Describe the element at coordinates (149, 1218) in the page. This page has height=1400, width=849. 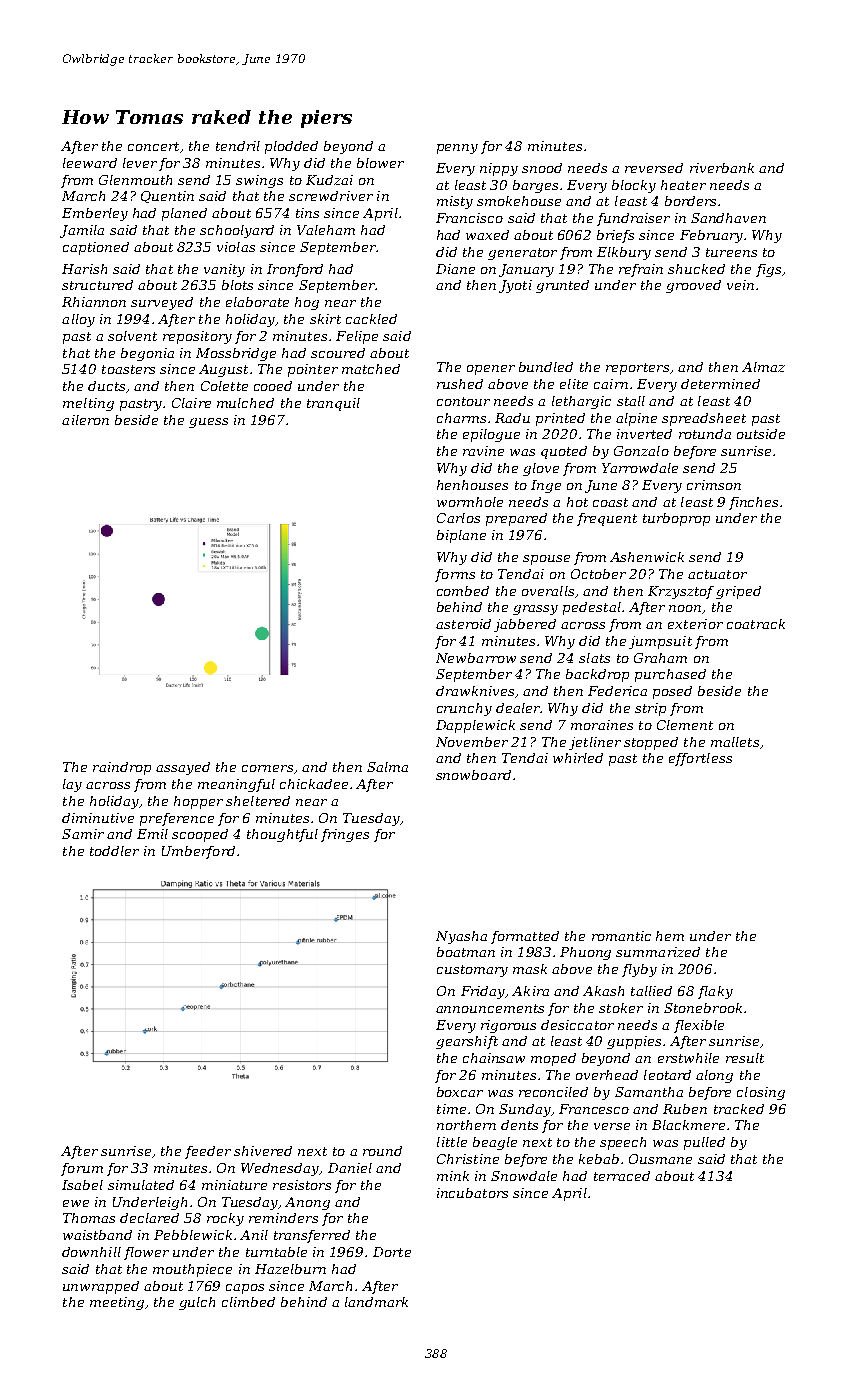
I see `declared` at that location.
